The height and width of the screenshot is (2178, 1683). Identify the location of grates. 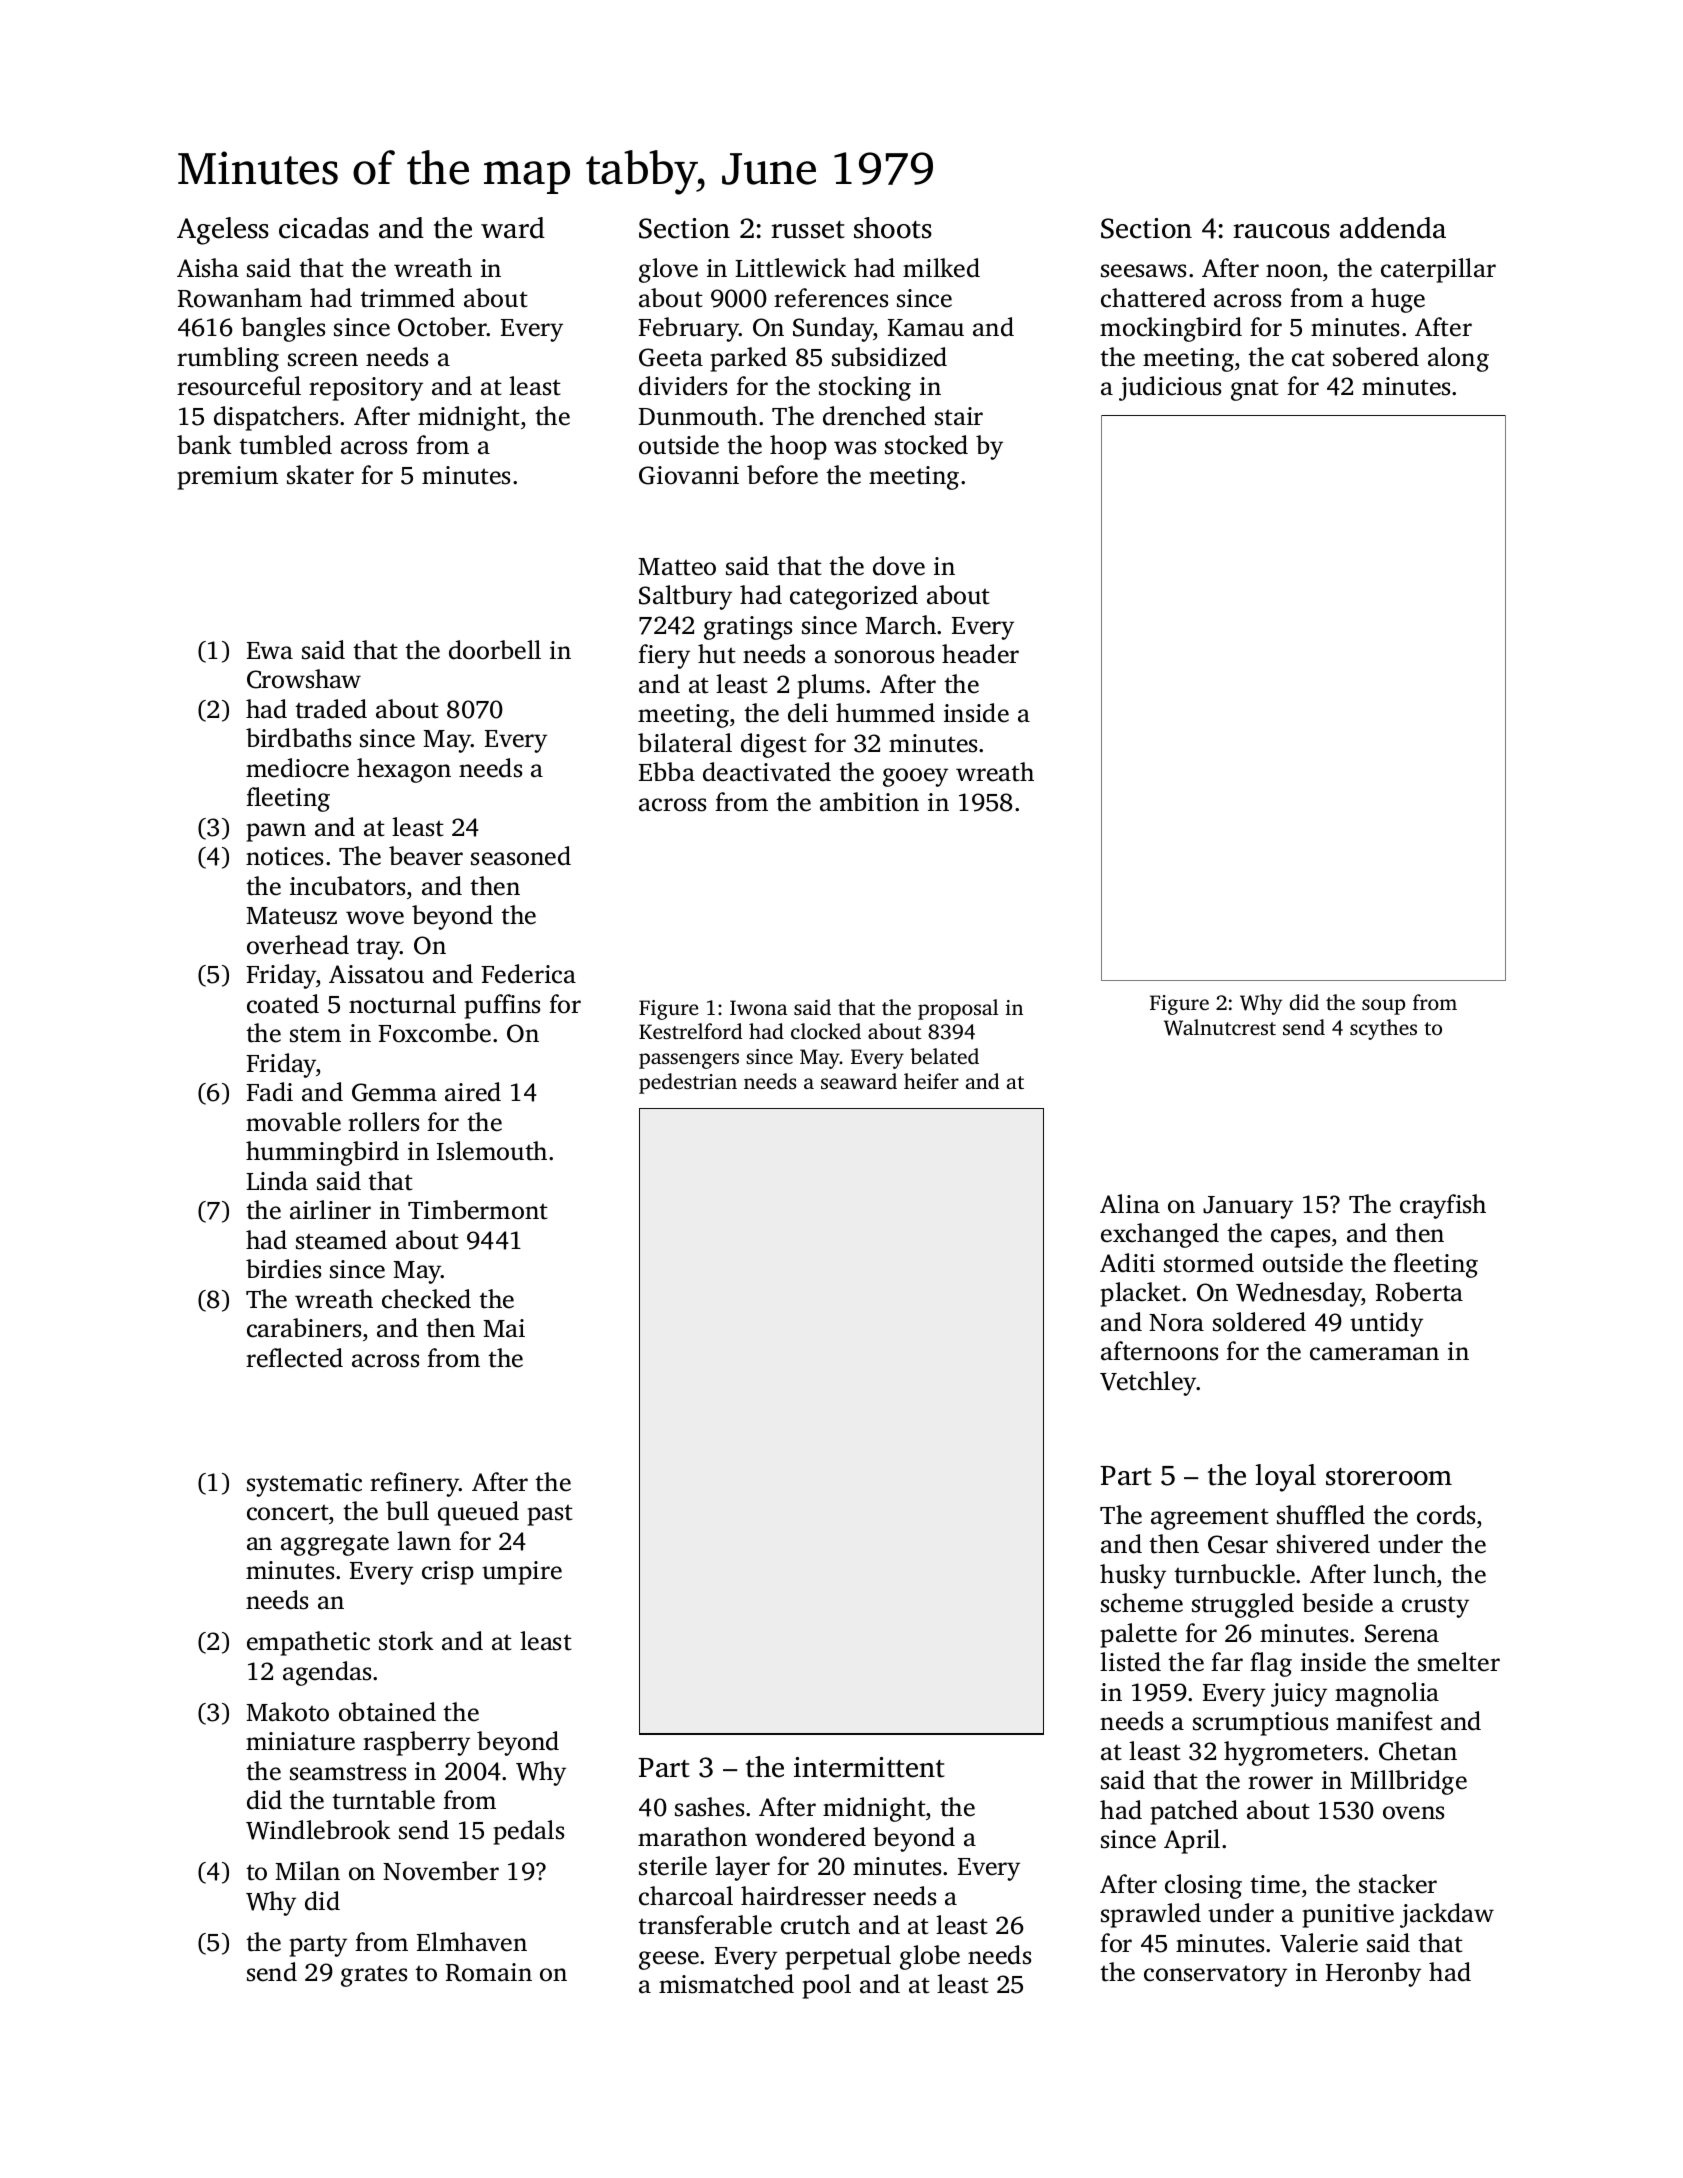
(374, 1976).
